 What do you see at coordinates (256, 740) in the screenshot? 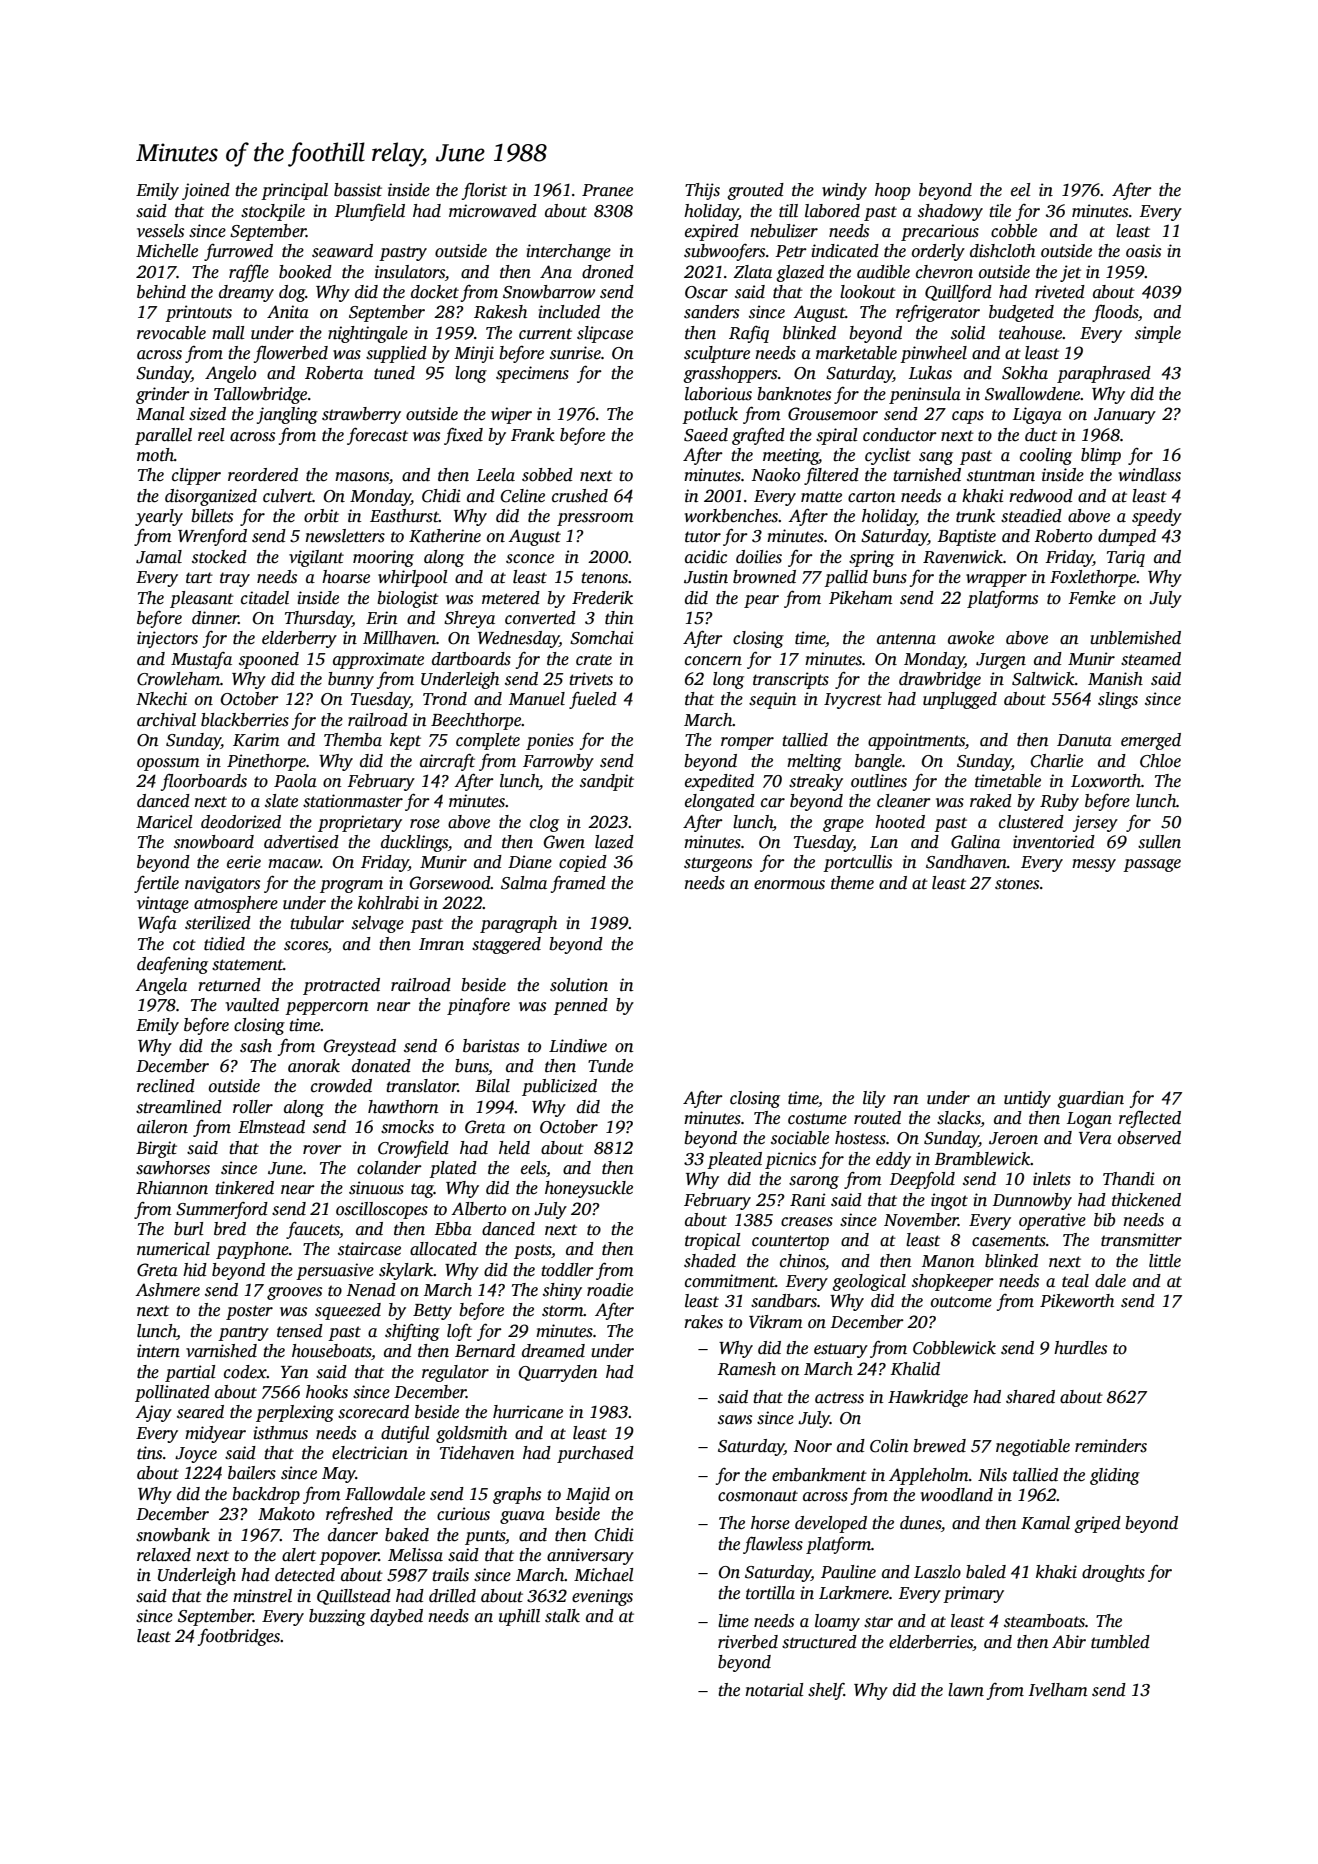
I see `Karim` at bounding box center [256, 740].
